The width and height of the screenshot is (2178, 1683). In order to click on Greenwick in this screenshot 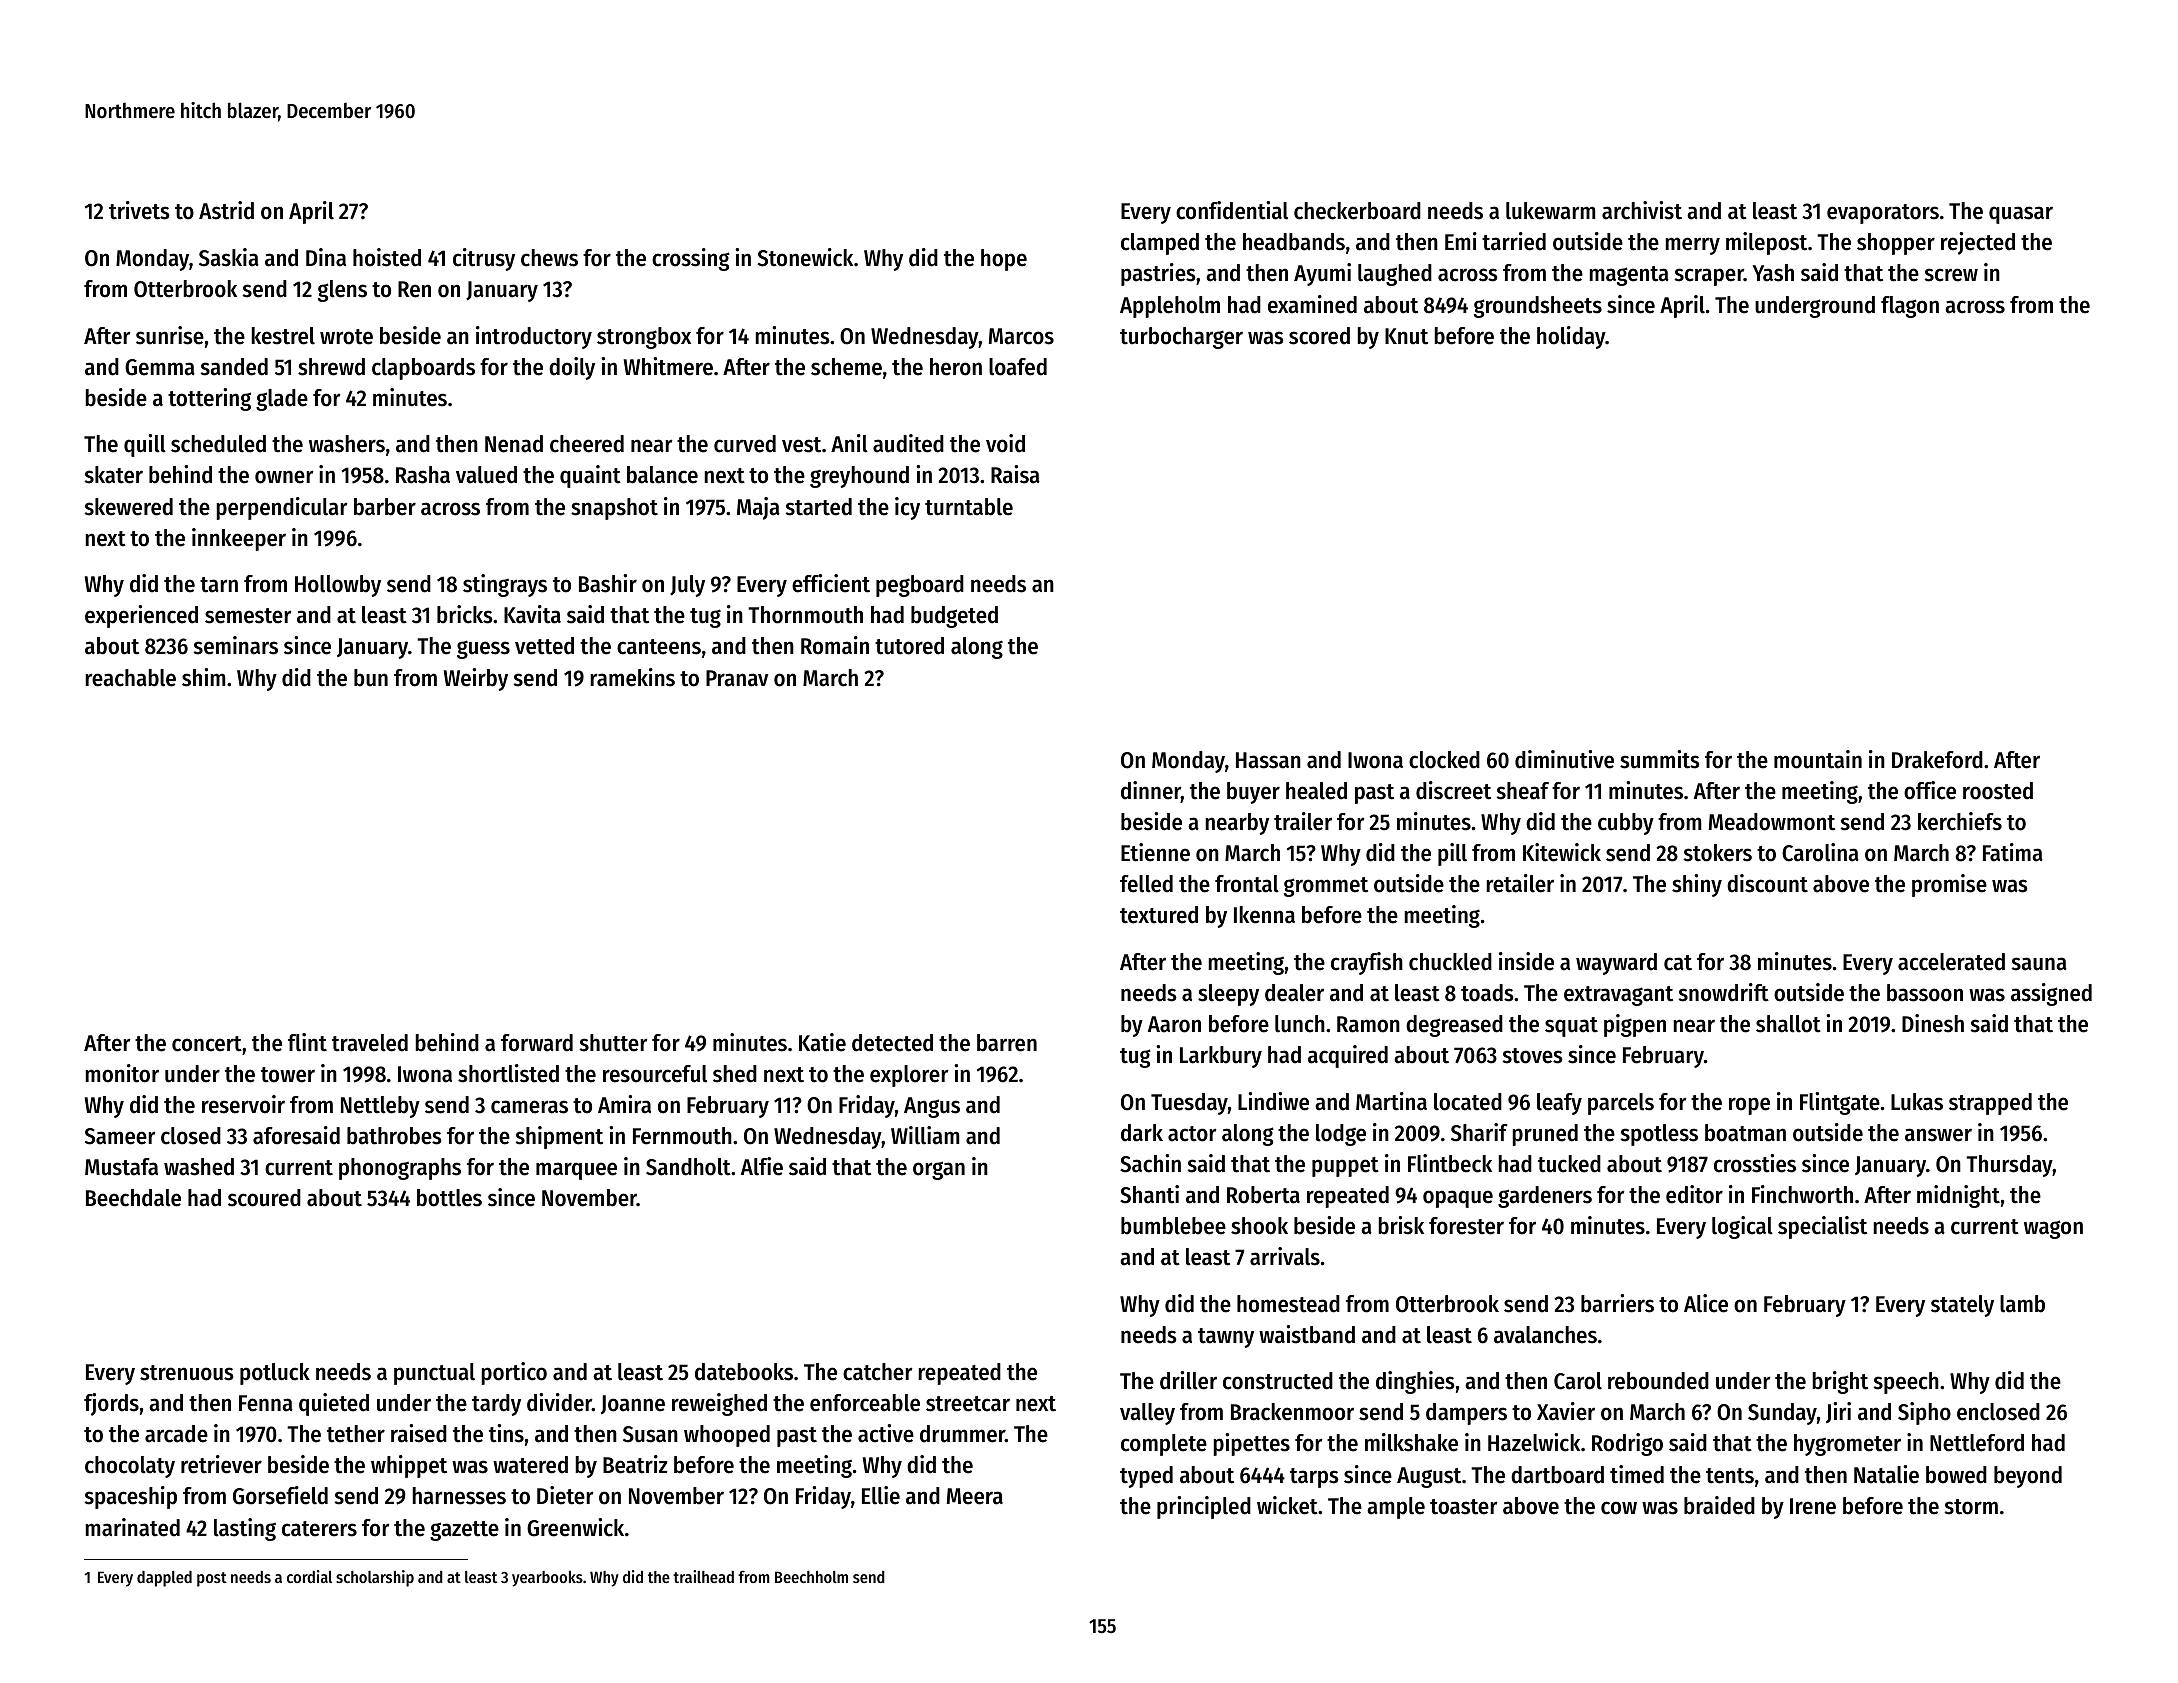, I will do `click(575, 1527)`.
